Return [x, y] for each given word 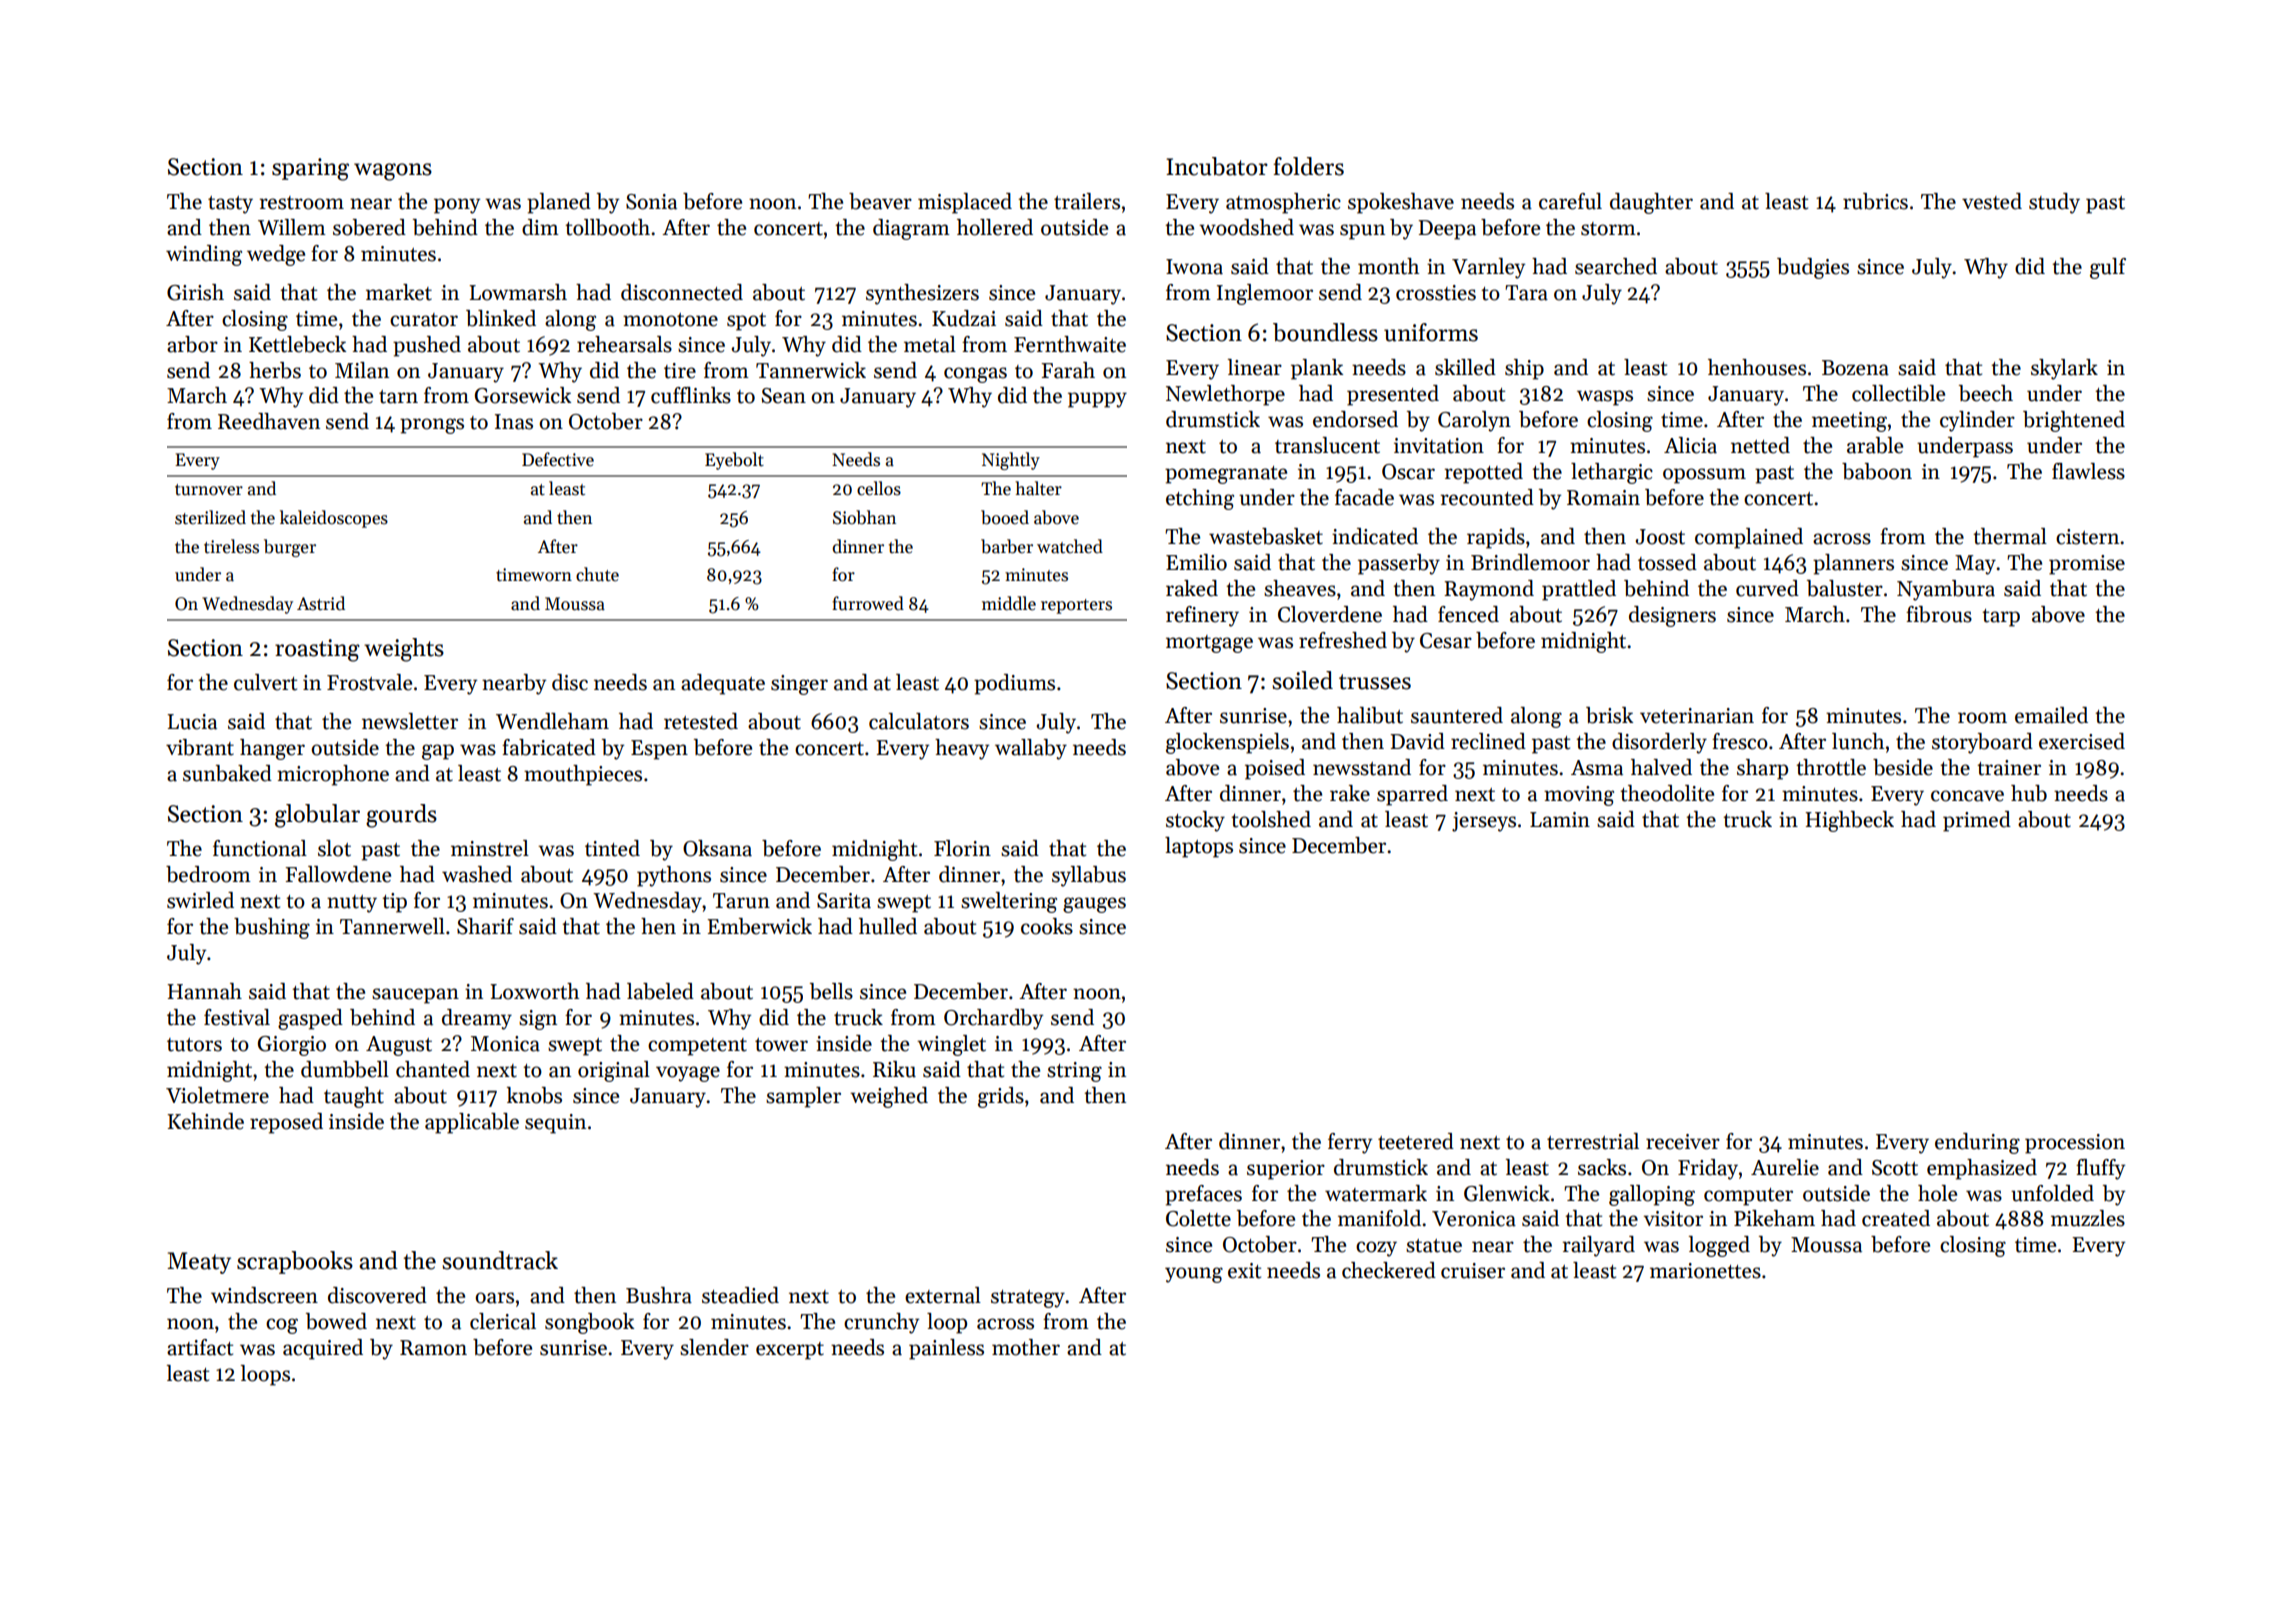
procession [2075, 1144]
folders [1308, 166]
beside [1903, 767]
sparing [310, 169]
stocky [1195, 821]
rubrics [1875, 201]
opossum [1704, 476]
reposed [286, 1123]
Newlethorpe [1225, 395]
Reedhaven [269, 421]
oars [494, 1298]
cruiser [1473, 1271]
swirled [200, 900]
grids [1001, 1097]
